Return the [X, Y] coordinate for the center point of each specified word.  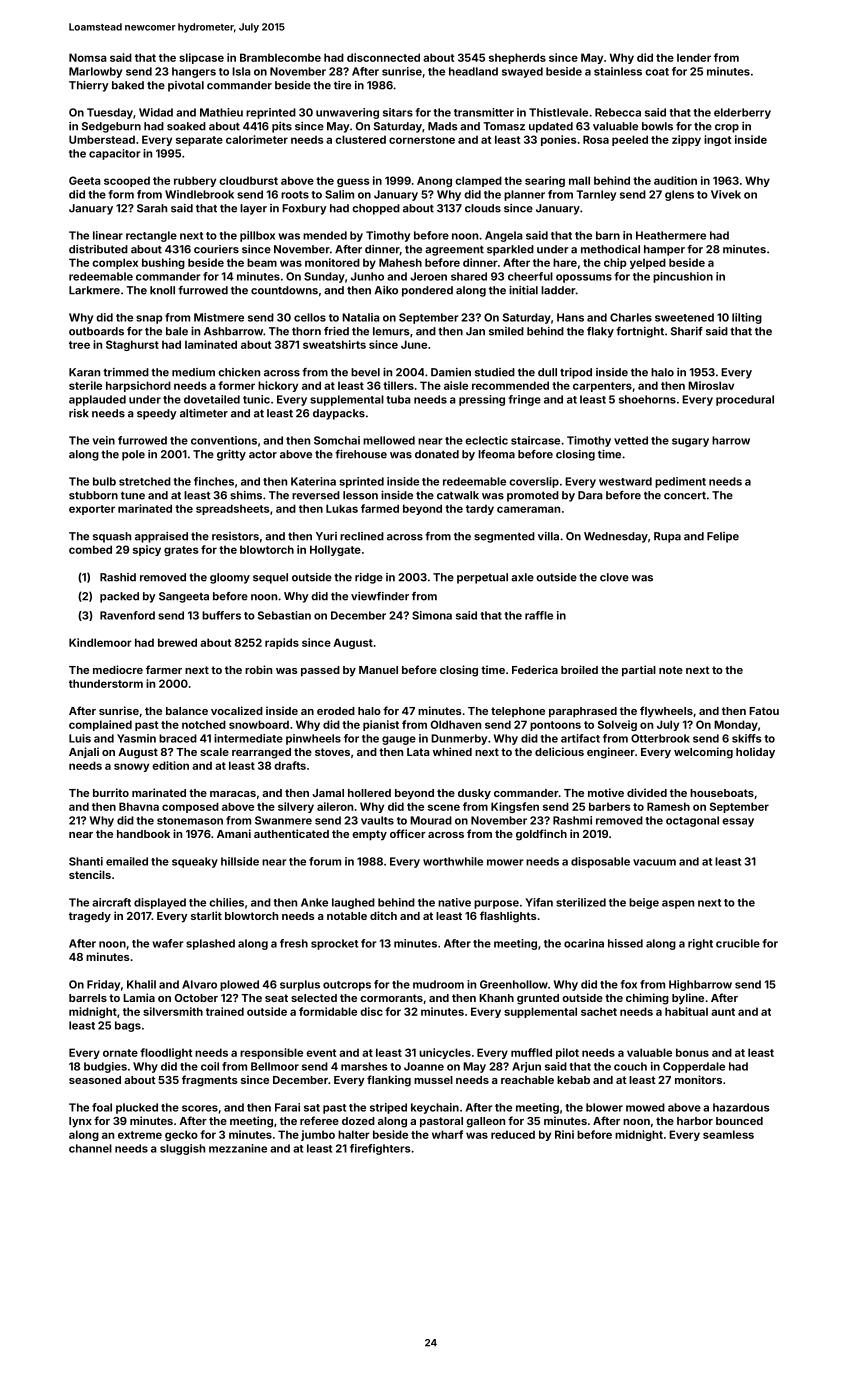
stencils [90, 874]
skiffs [747, 738]
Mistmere [219, 317]
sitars [398, 112]
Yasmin [136, 738]
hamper [664, 250]
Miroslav [711, 385]
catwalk [458, 495]
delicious [559, 751]
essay [738, 822]
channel [90, 1148]
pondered [427, 291]
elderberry [742, 113]
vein [103, 440]
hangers [194, 72]
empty [369, 835]
